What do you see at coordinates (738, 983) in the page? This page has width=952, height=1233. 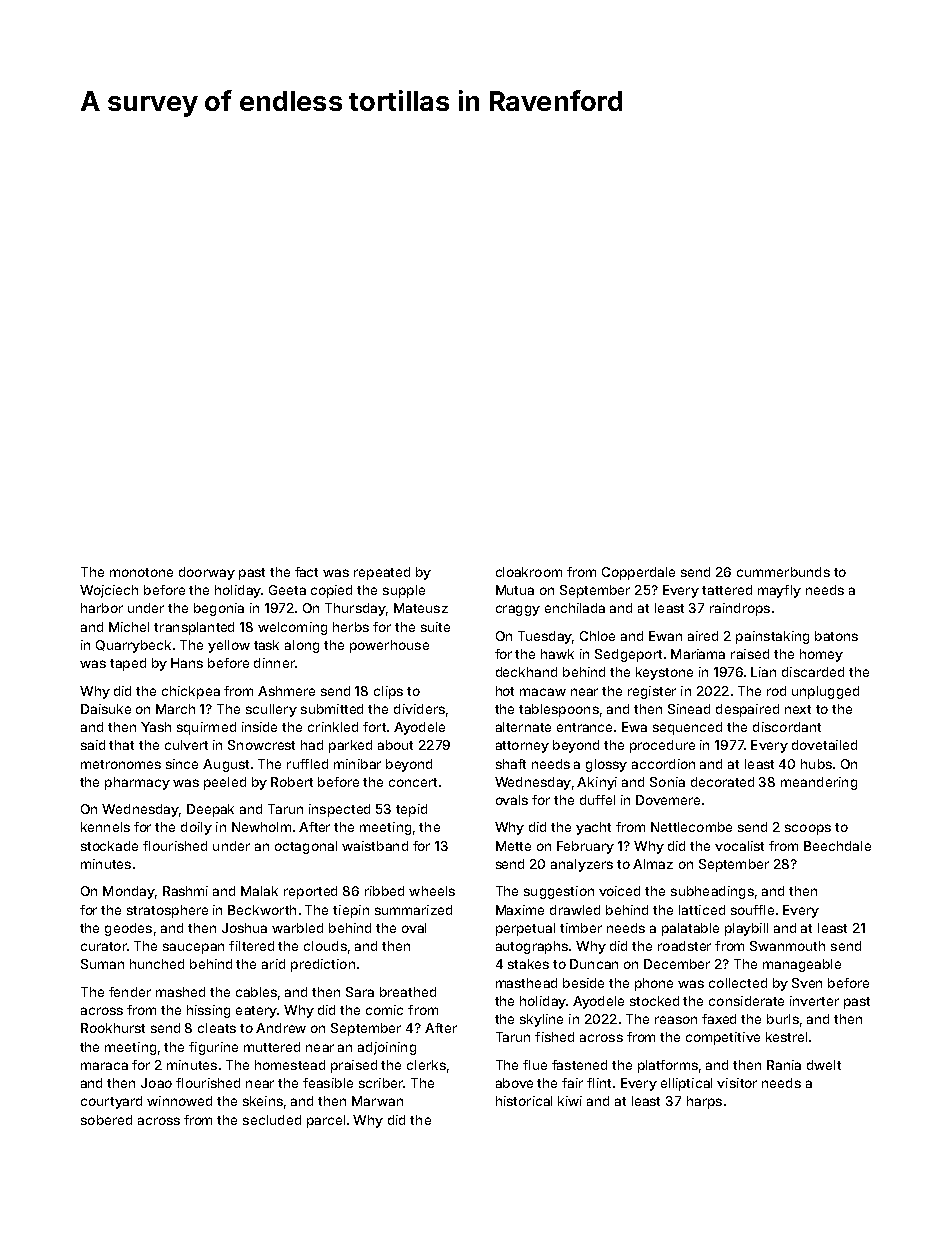 I see `collected` at bounding box center [738, 983].
